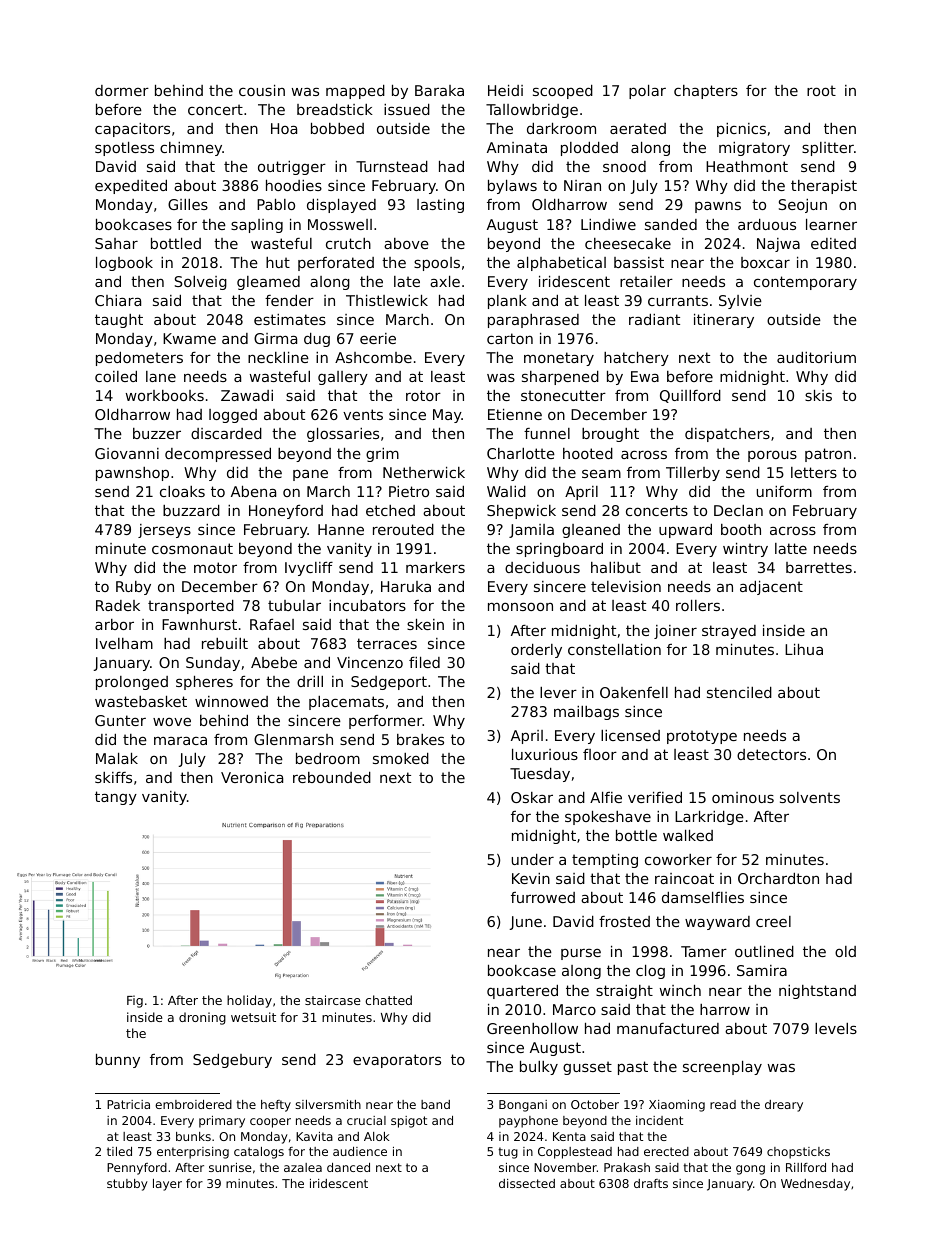  I want to click on spotless, so click(124, 149).
